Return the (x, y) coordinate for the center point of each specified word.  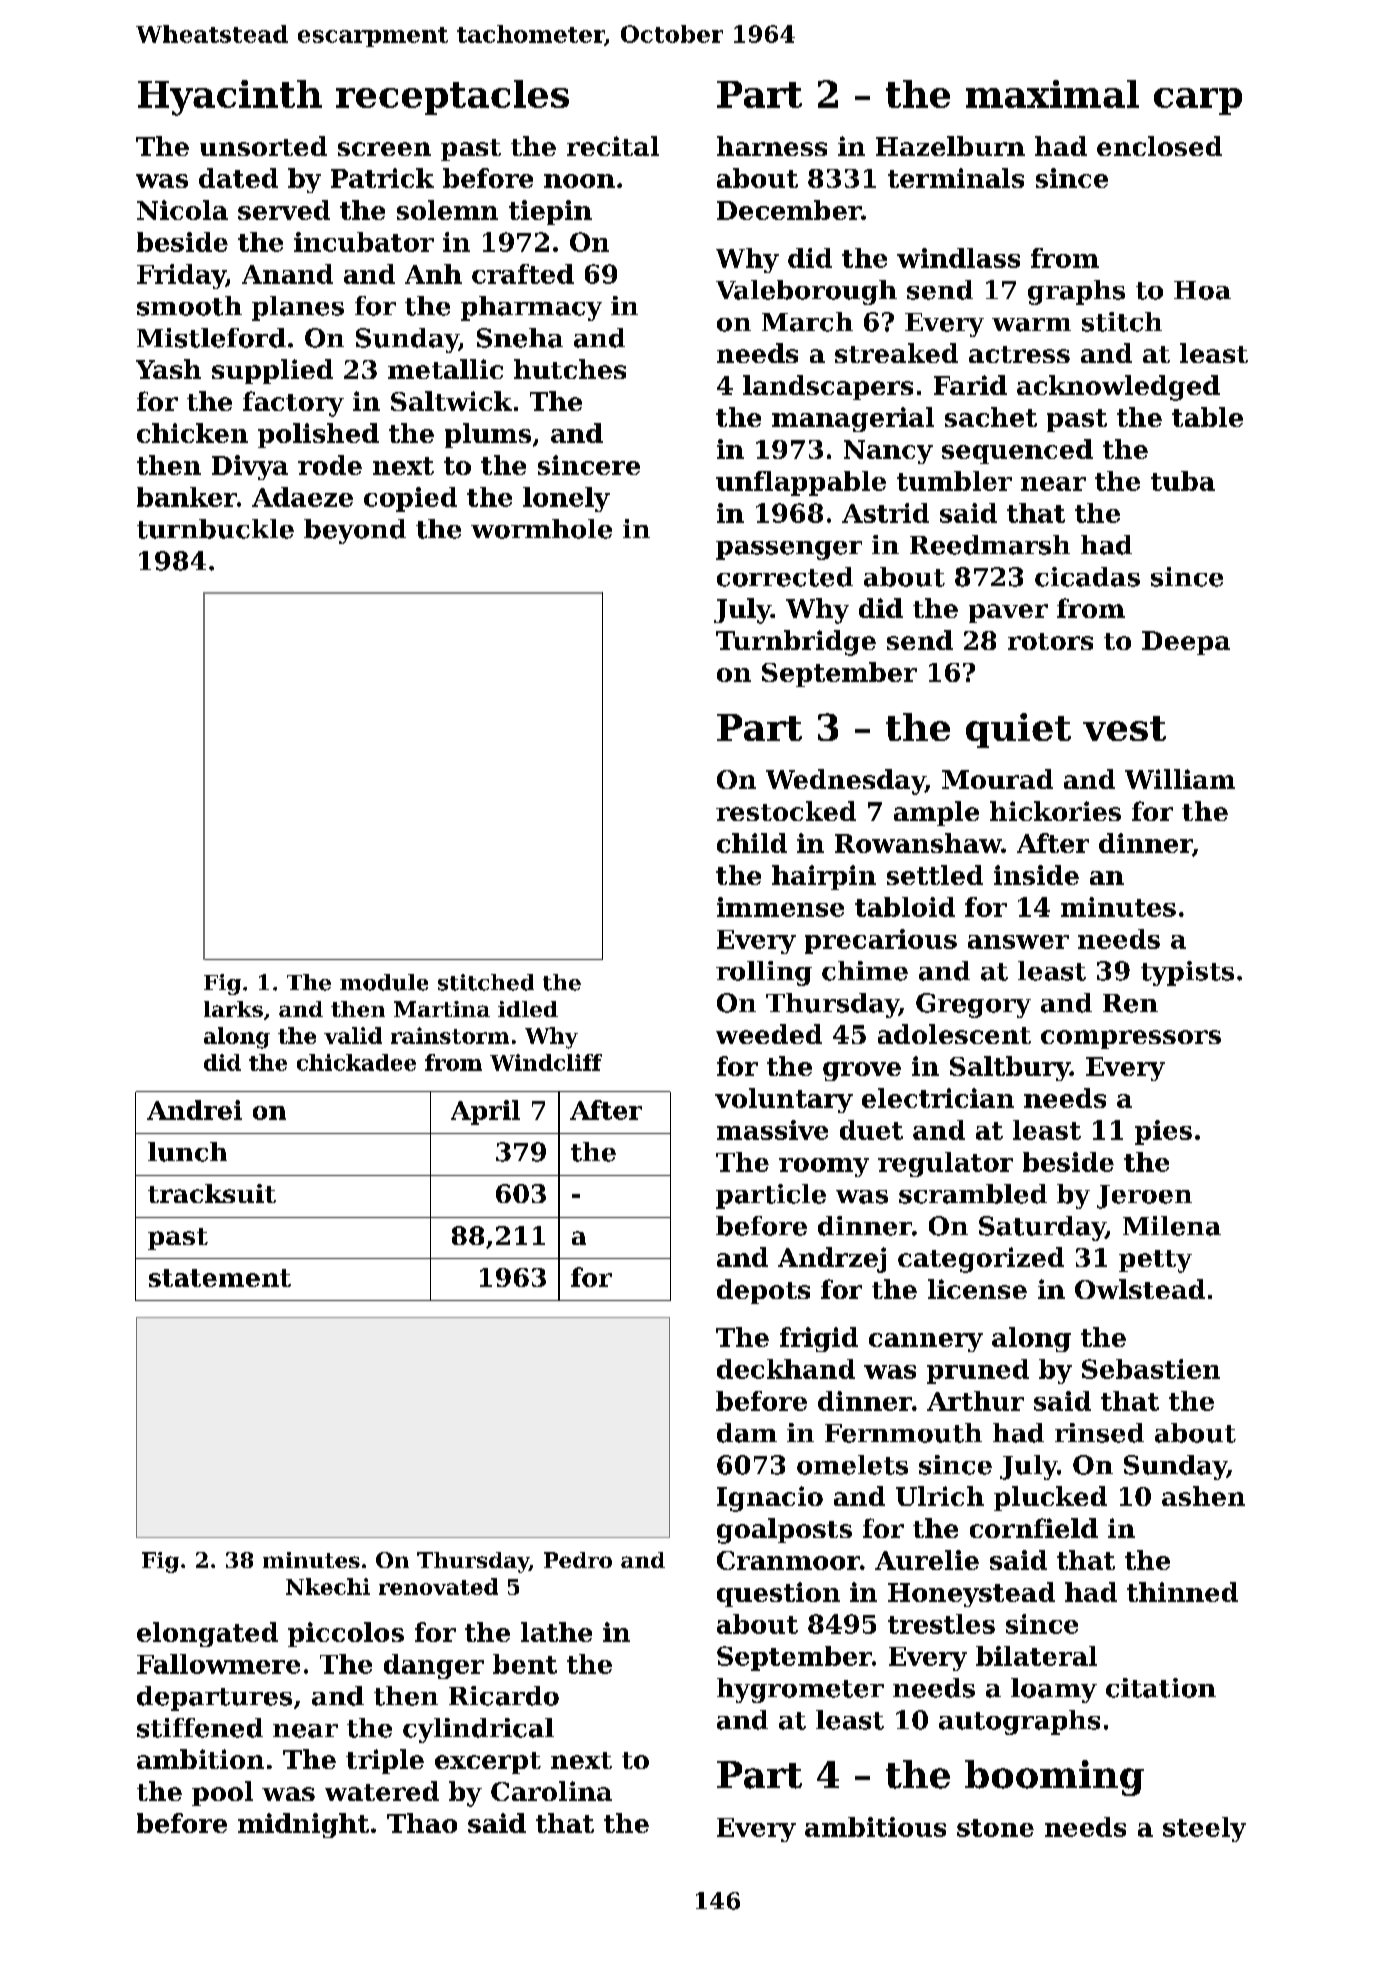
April (485, 1112)
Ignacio (770, 1499)
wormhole (541, 529)
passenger (789, 550)
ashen (1203, 1496)
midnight (303, 1825)
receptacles (452, 97)
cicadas (1087, 577)
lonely (566, 499)
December (789, 210)
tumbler (954, 481)
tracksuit (212, 1193)
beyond (355, 531)
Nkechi (328, 1586)
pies (1163, 1132)
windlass (958, 258)
